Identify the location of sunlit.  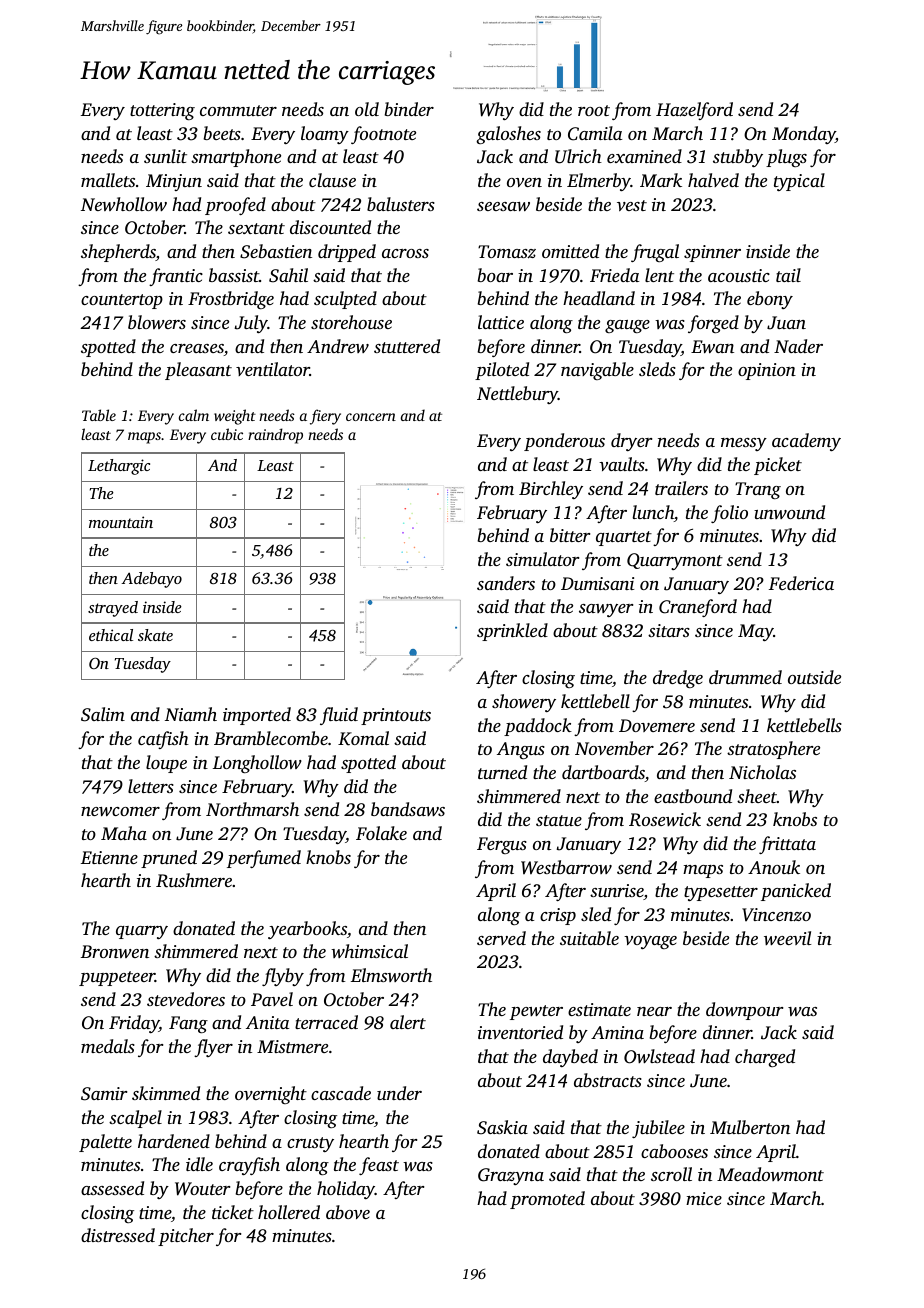
(165, 156).
